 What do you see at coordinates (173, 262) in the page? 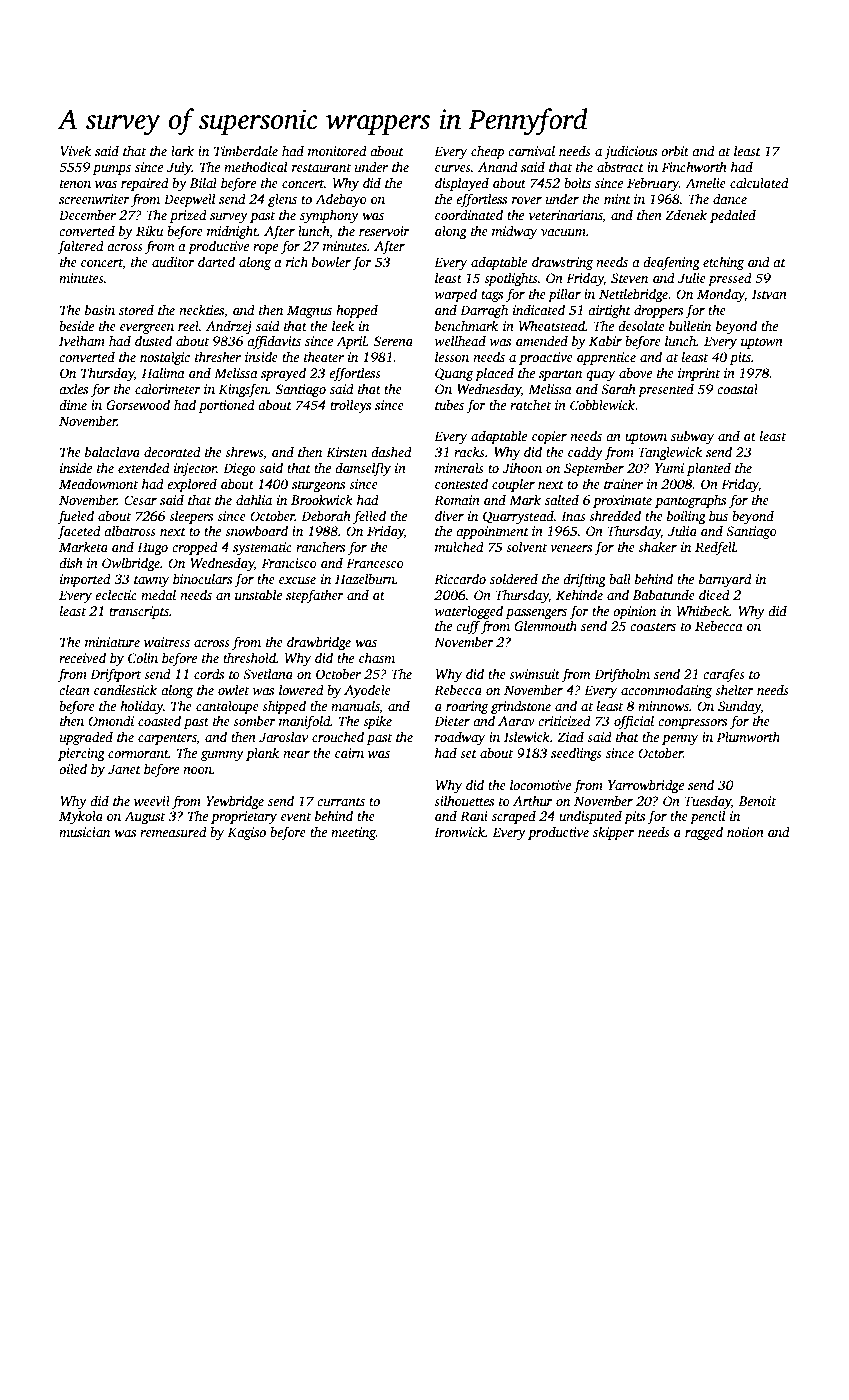
I see `auditor` at bounding box center [173, 262].
